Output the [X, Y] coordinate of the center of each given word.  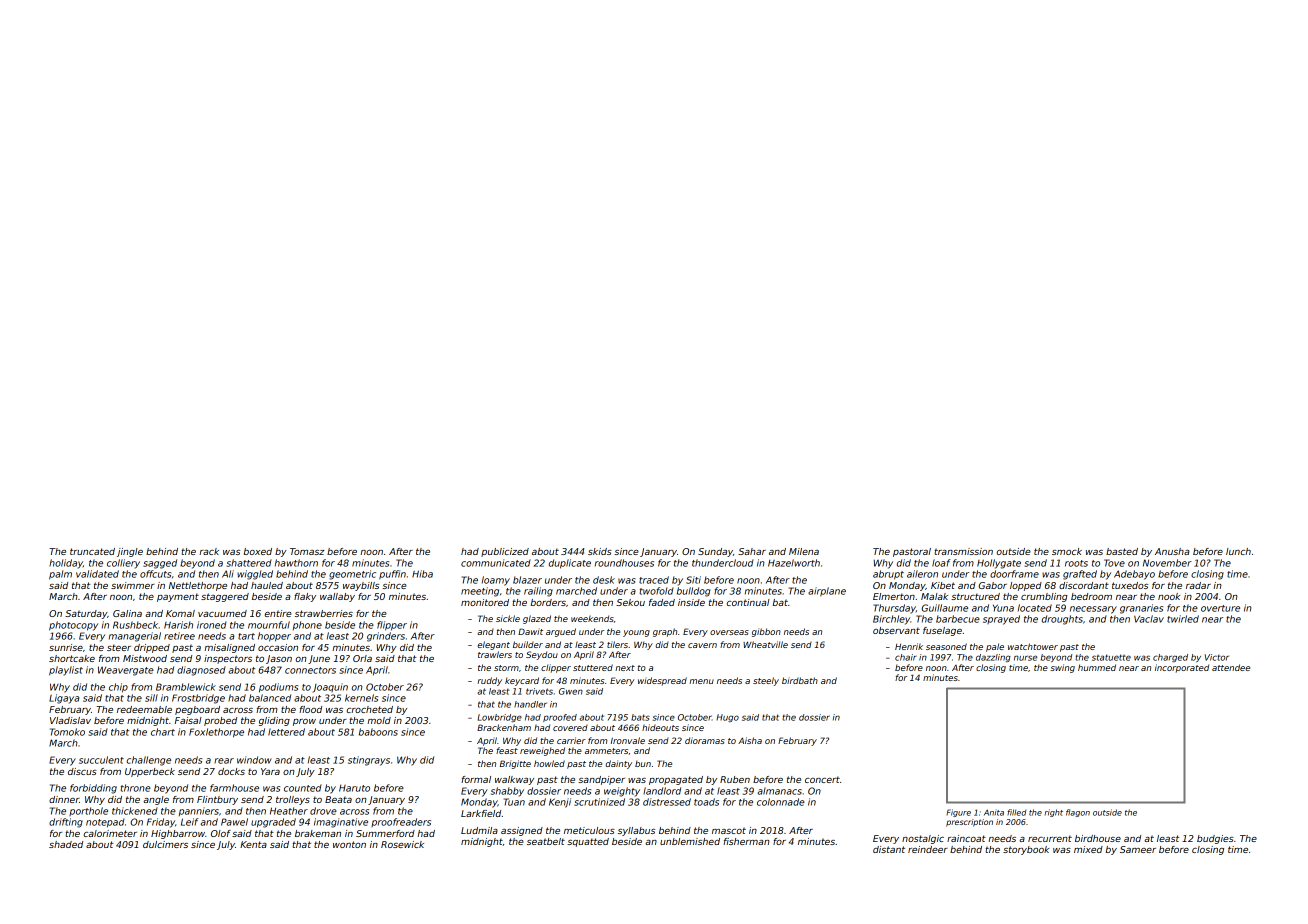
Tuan [514, 802]
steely [766, 681]
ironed [212, 625]
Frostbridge [198, 699]
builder [528, 644]
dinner [64, 799]
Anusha [1172, 551]
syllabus [636, 831]
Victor [1217, 657]
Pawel [234, 822]
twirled [1183, 619]
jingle [130, 552]
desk [604, 580]
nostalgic [923, 839]
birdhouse [1098, 838]
